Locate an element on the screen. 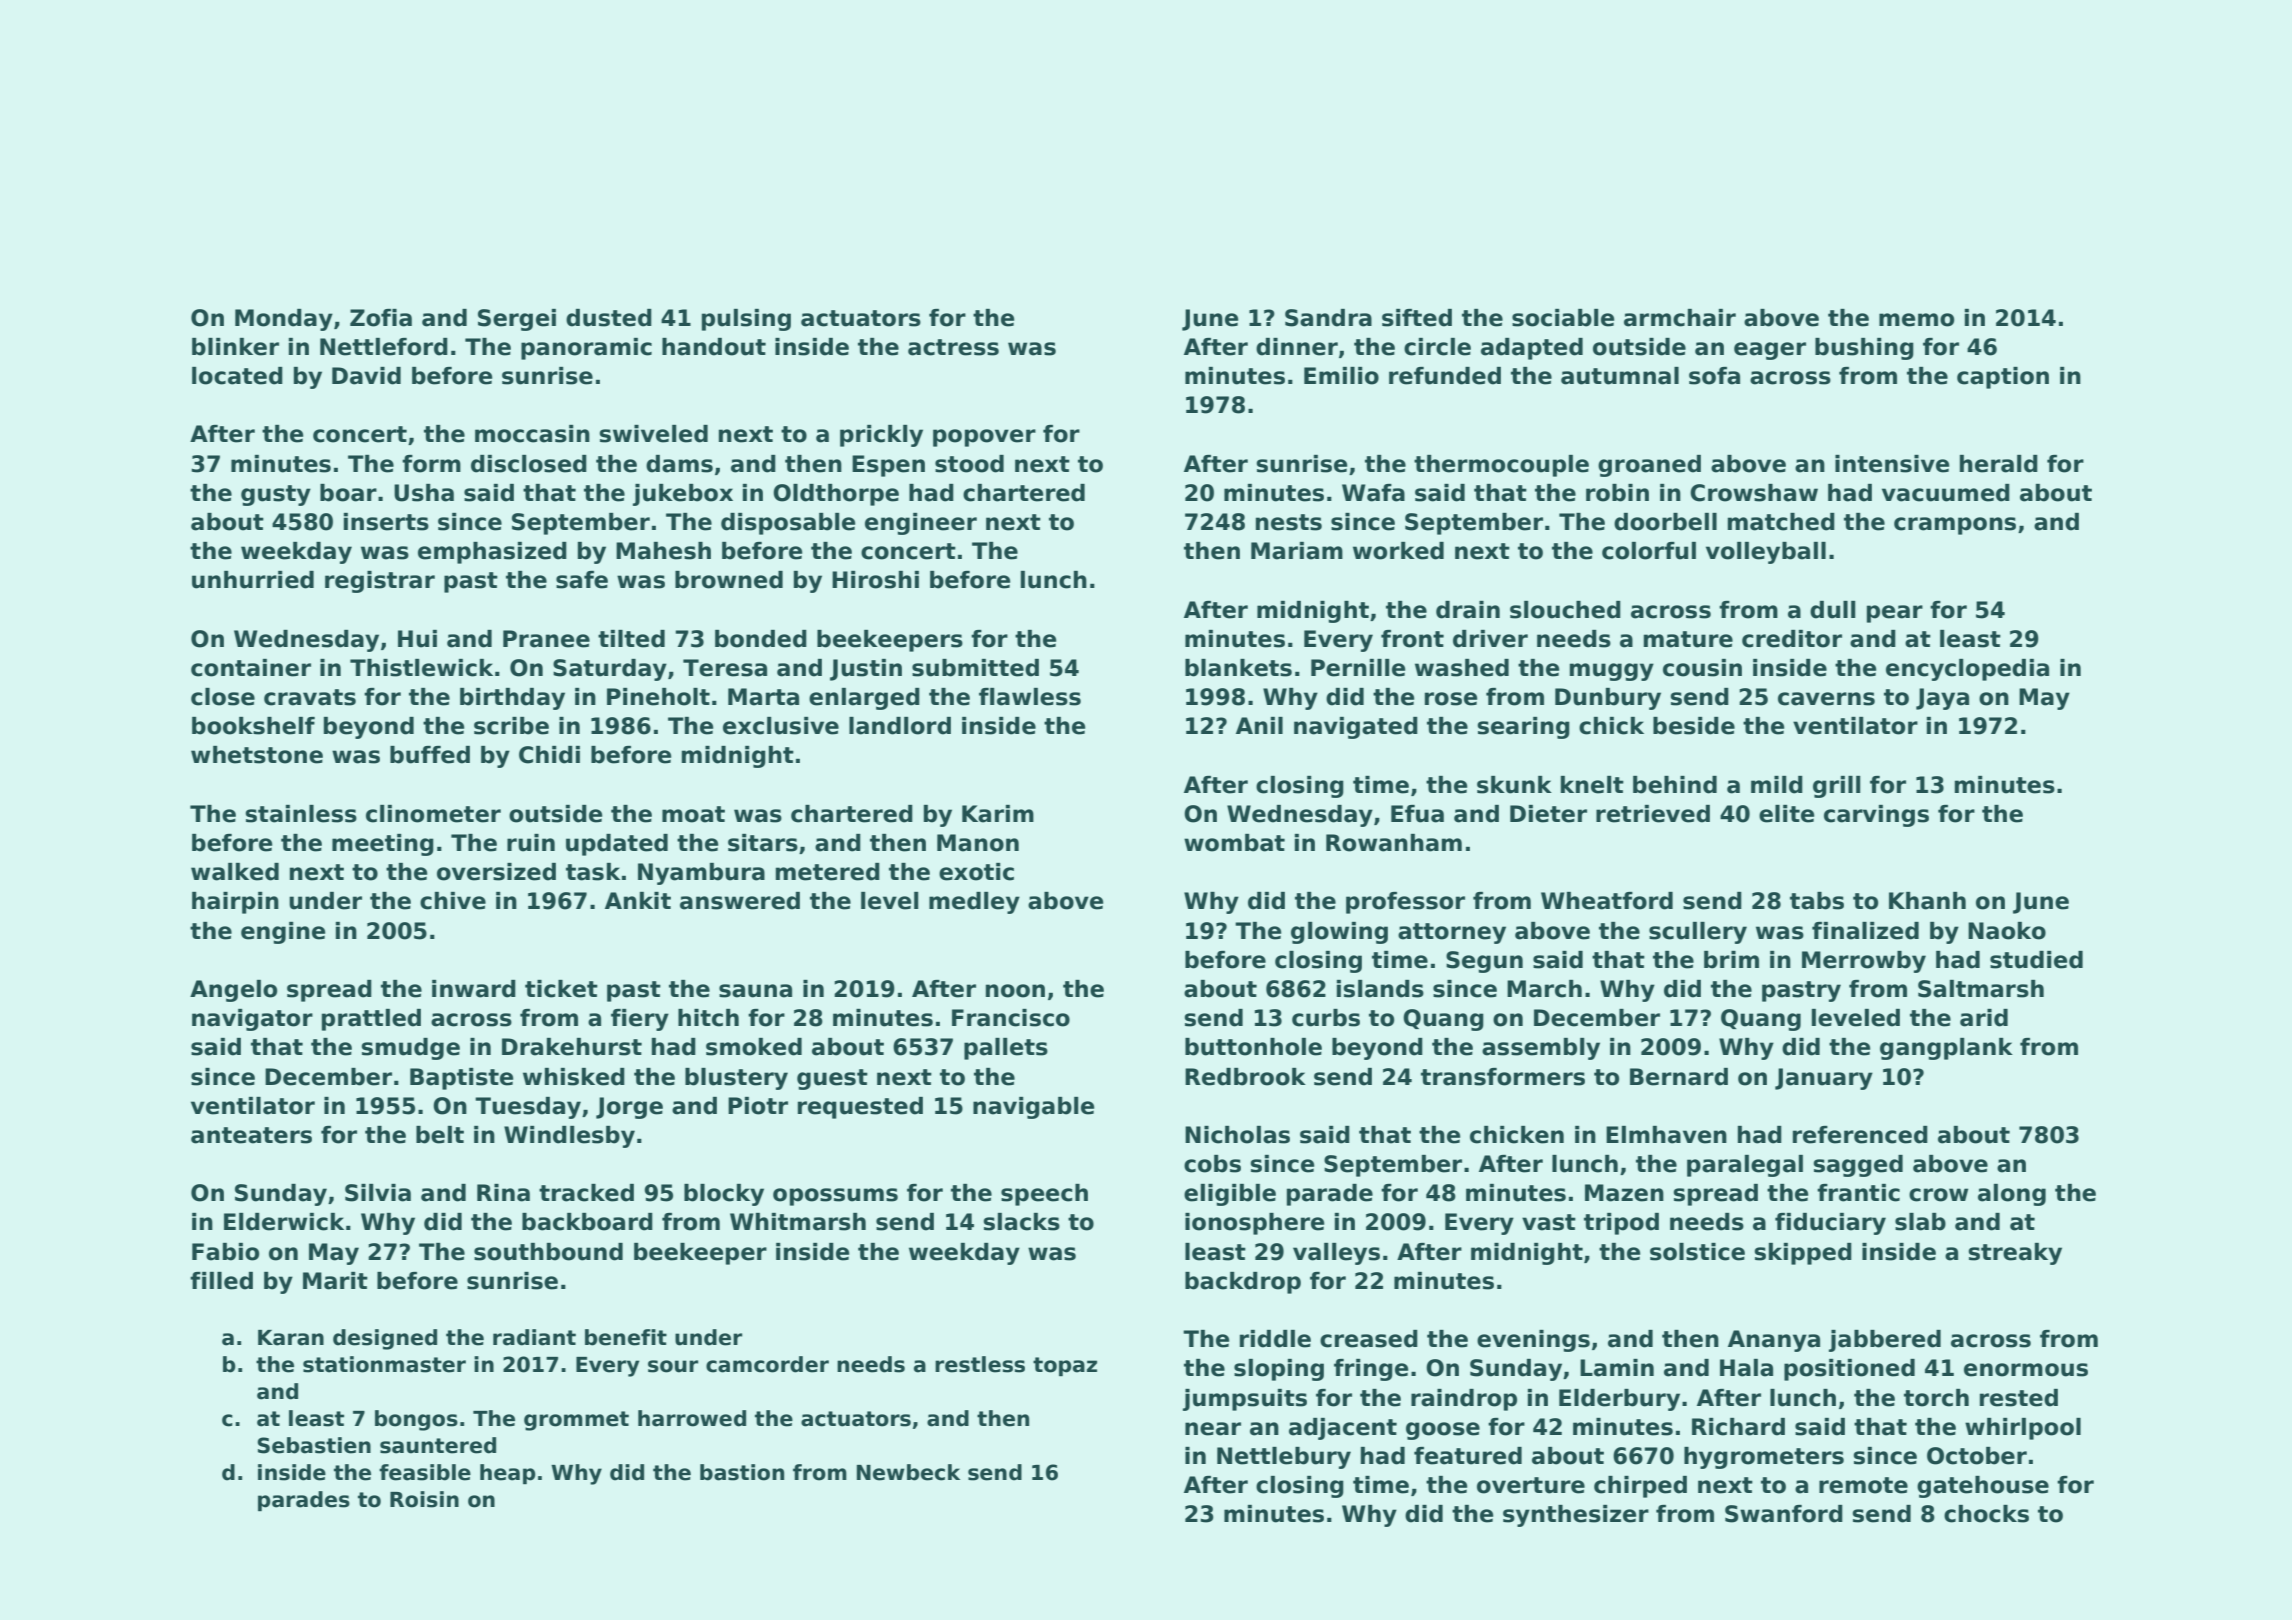 This screenshot has height=1620, width=2292. memo is located at coordinates (1916, 320).
